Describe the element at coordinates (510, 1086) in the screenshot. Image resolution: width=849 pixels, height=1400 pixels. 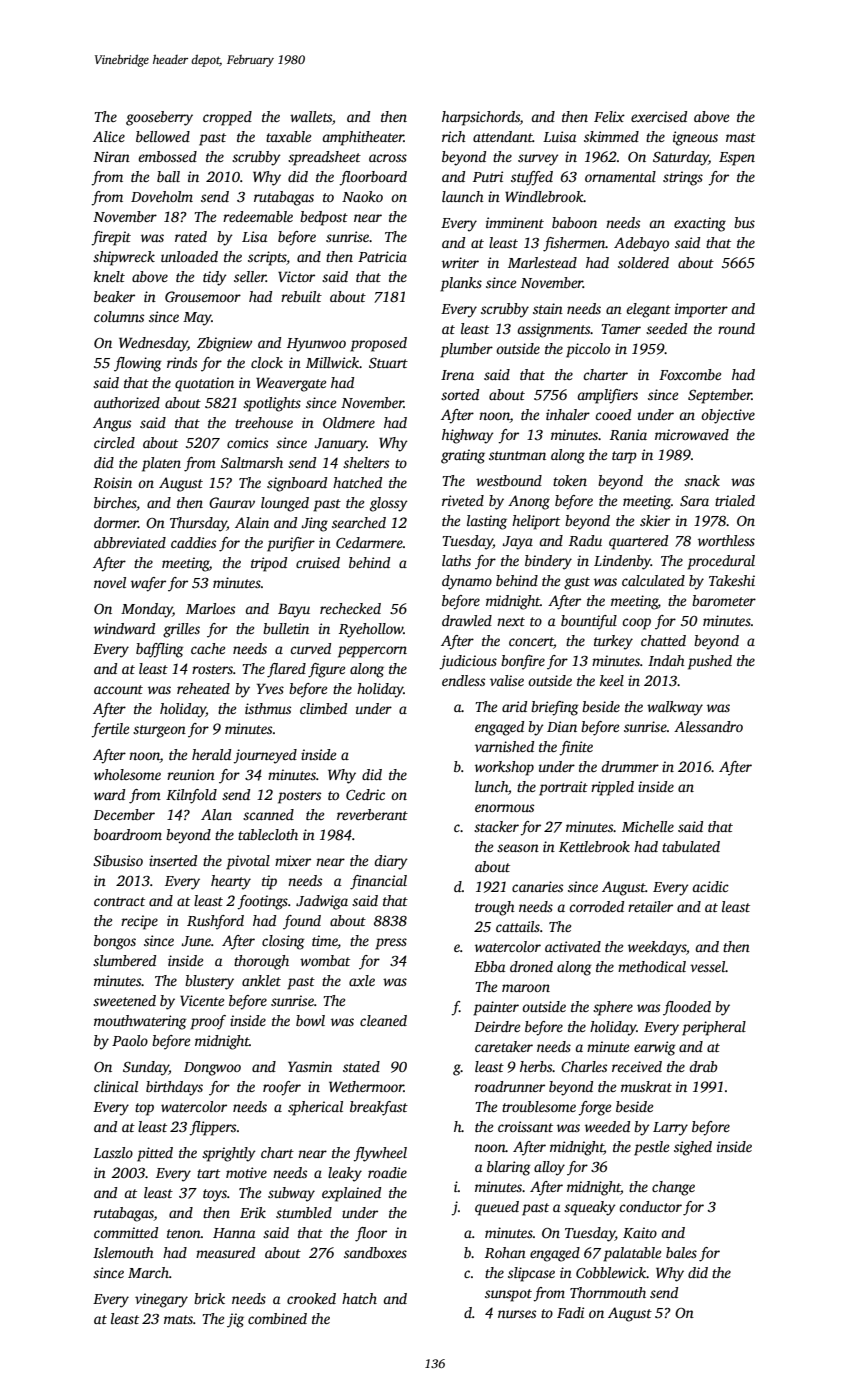
I see `roadrunner` at that location.
